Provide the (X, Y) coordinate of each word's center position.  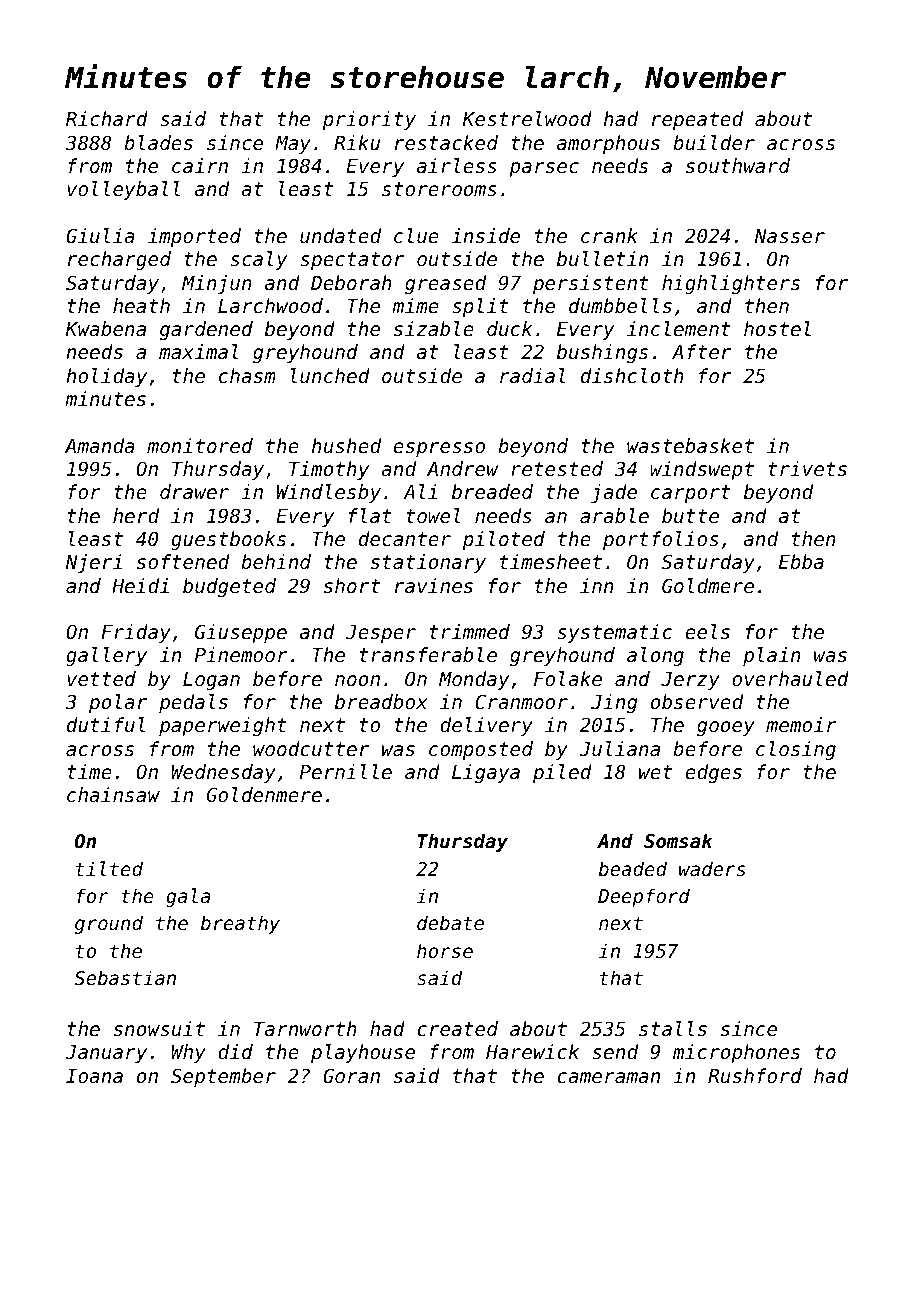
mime (415, 305)
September (223, 1077)
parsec (544, 169)
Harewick (532, 1051)
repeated (697, 120)
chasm (247, 375)
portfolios (661, 540)
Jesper (381, 634)
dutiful (106, 724)
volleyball (123, 190)
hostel (777, 328)
